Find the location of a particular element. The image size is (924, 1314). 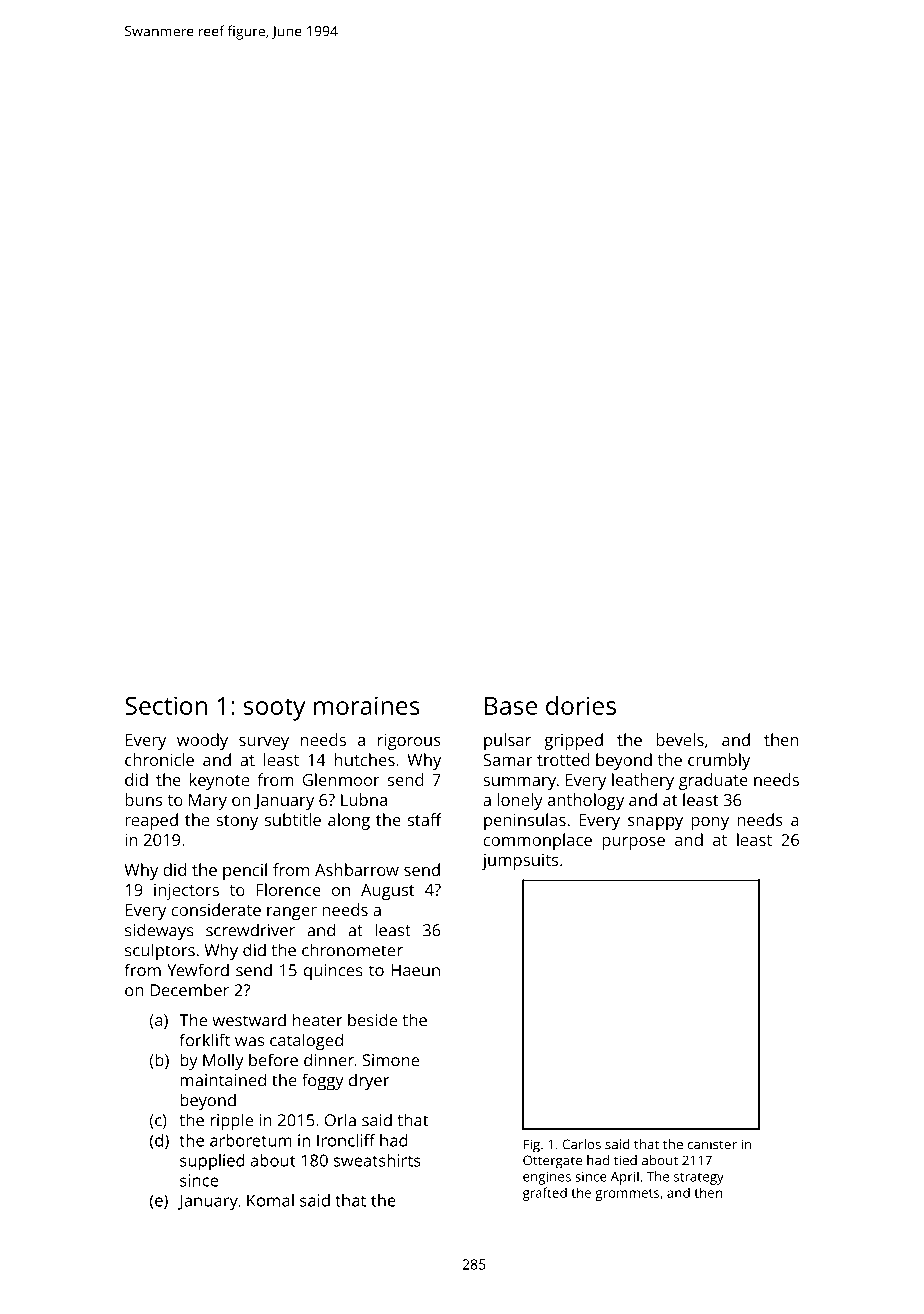

December is located at coordinates (189, 990).
